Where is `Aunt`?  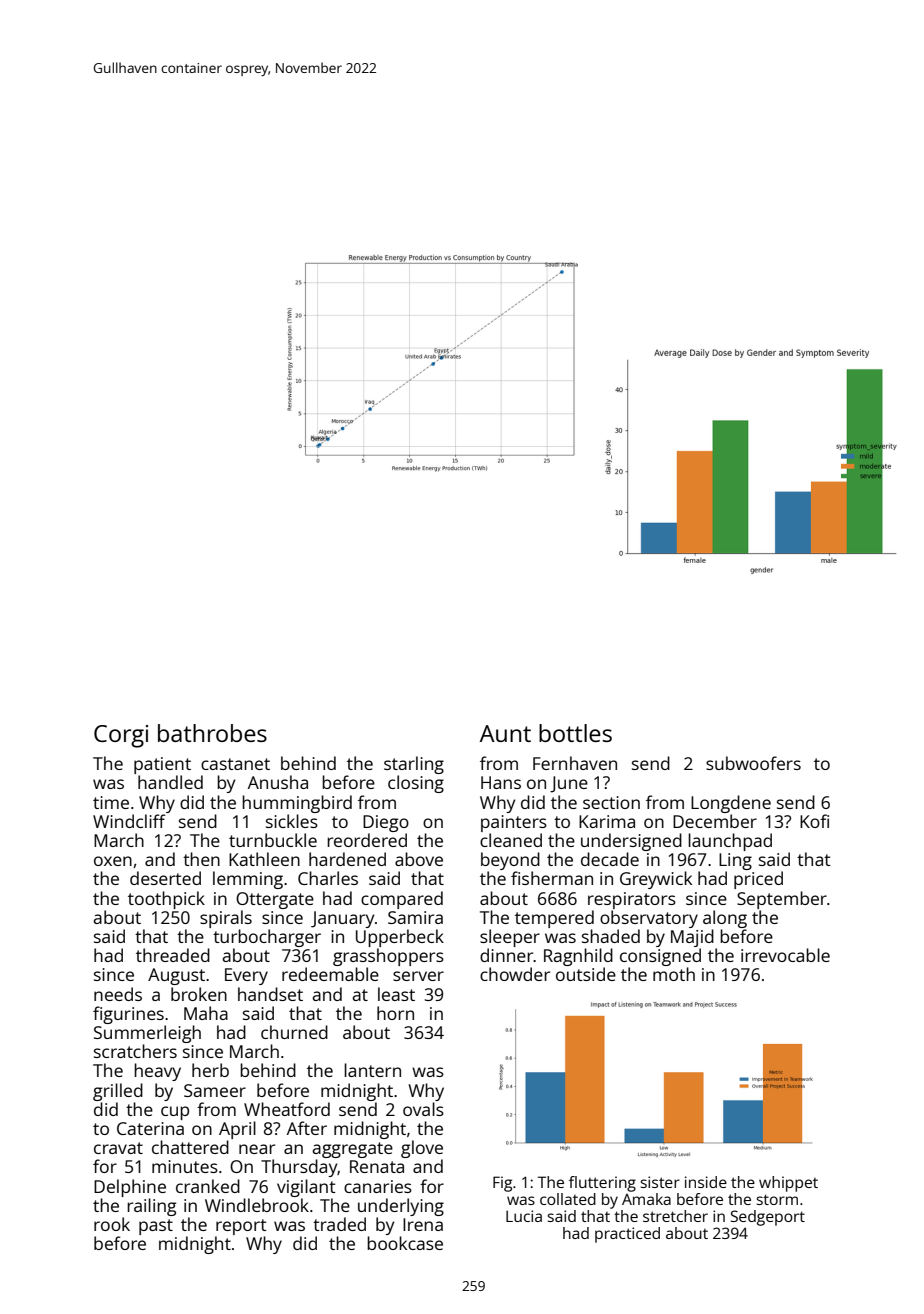
Aunt is located at coordinates (505, 733).
